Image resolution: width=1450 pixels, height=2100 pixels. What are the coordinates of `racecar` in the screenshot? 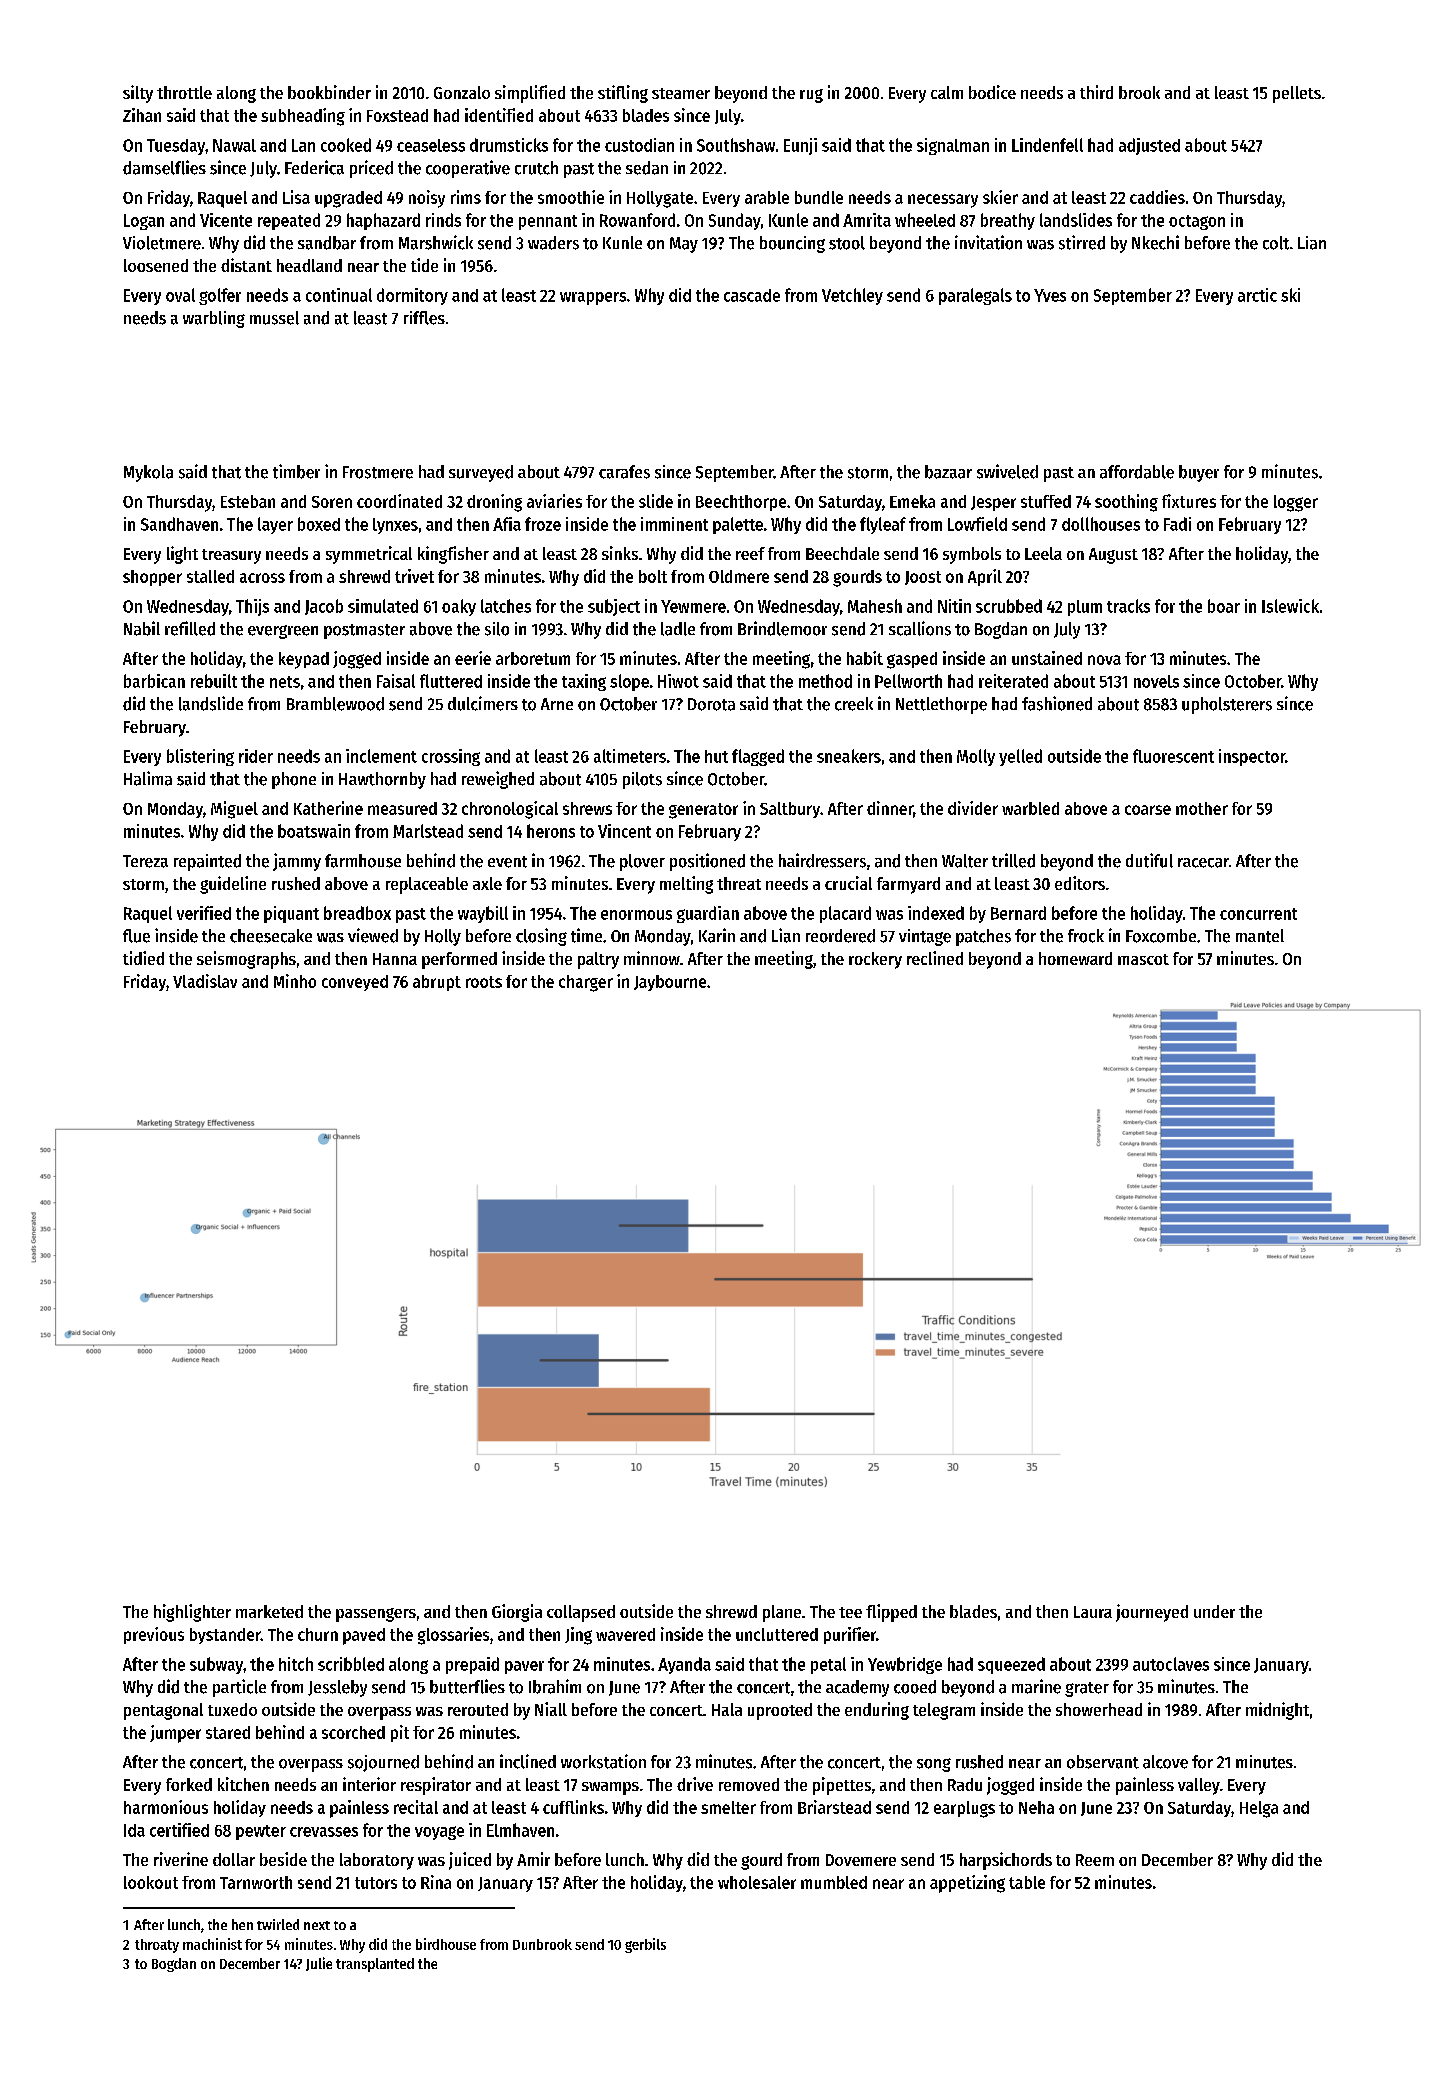 It's located at (1203, 863).
